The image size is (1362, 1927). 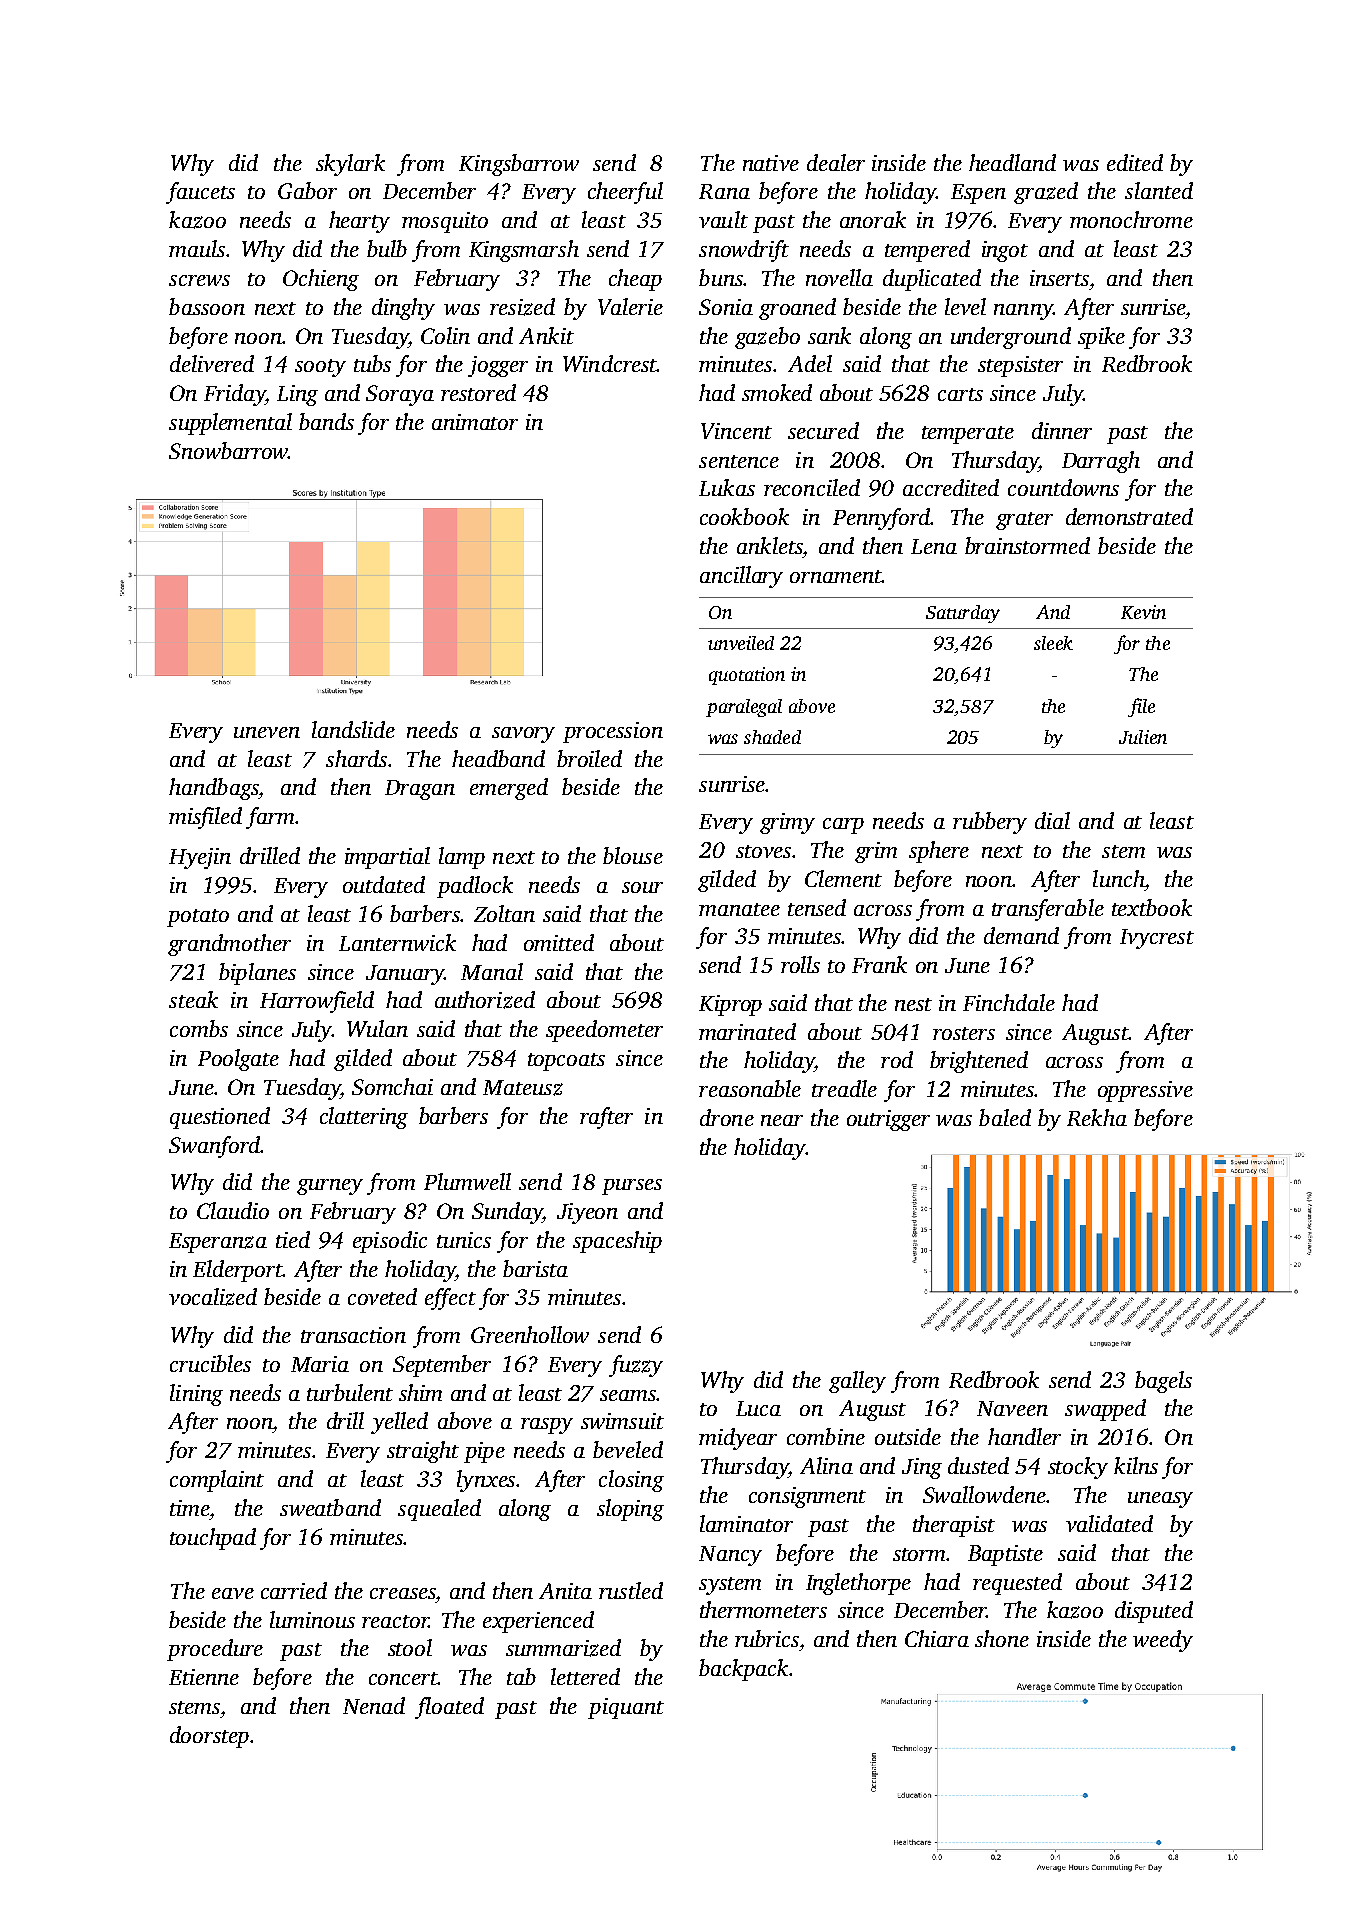 What do you see at coordinates (763, 851) in the page?
I see `stoves` at bounding box center [763, 851].
